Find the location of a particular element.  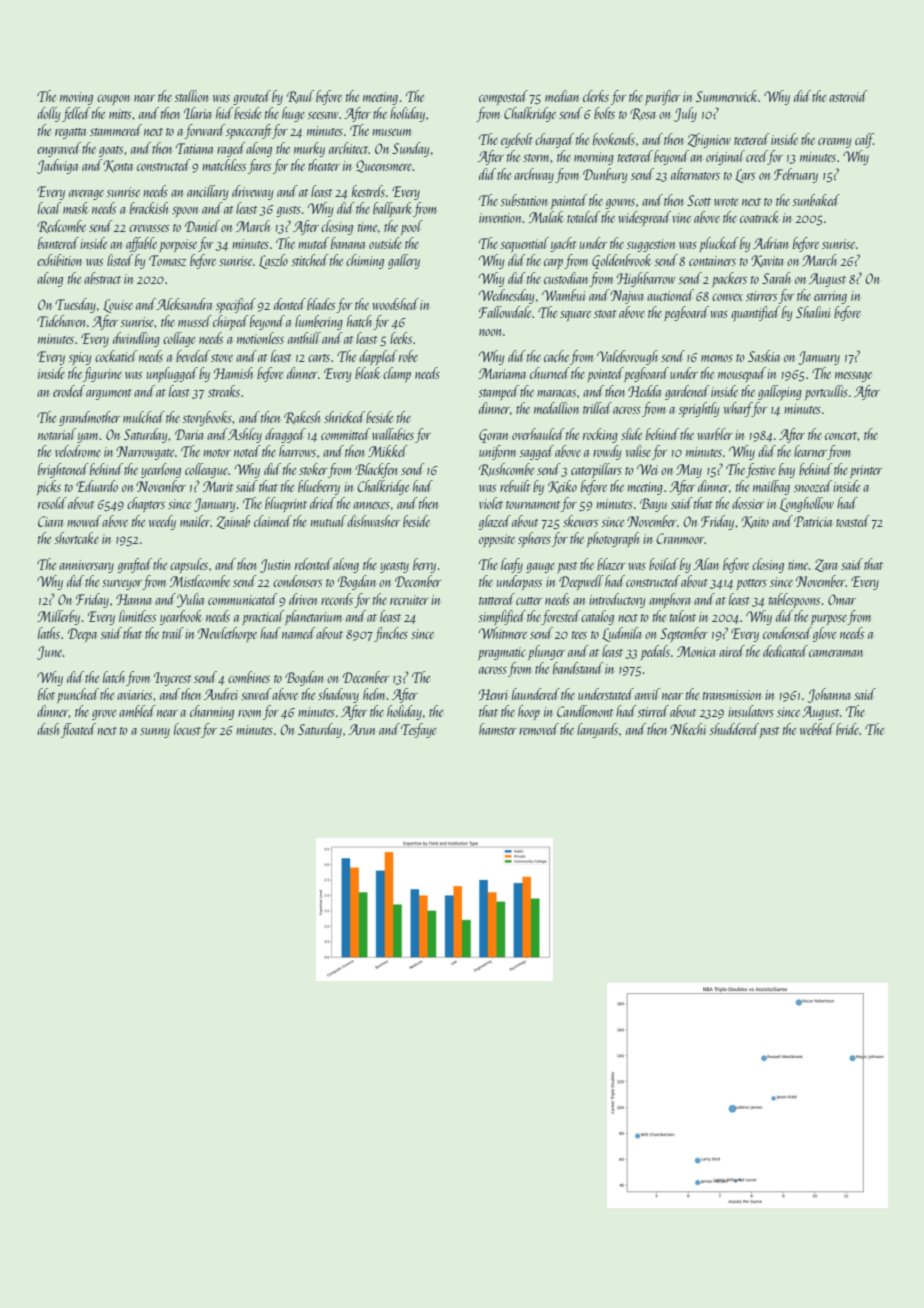

dishwasher is located at coordinates (373, 521).
